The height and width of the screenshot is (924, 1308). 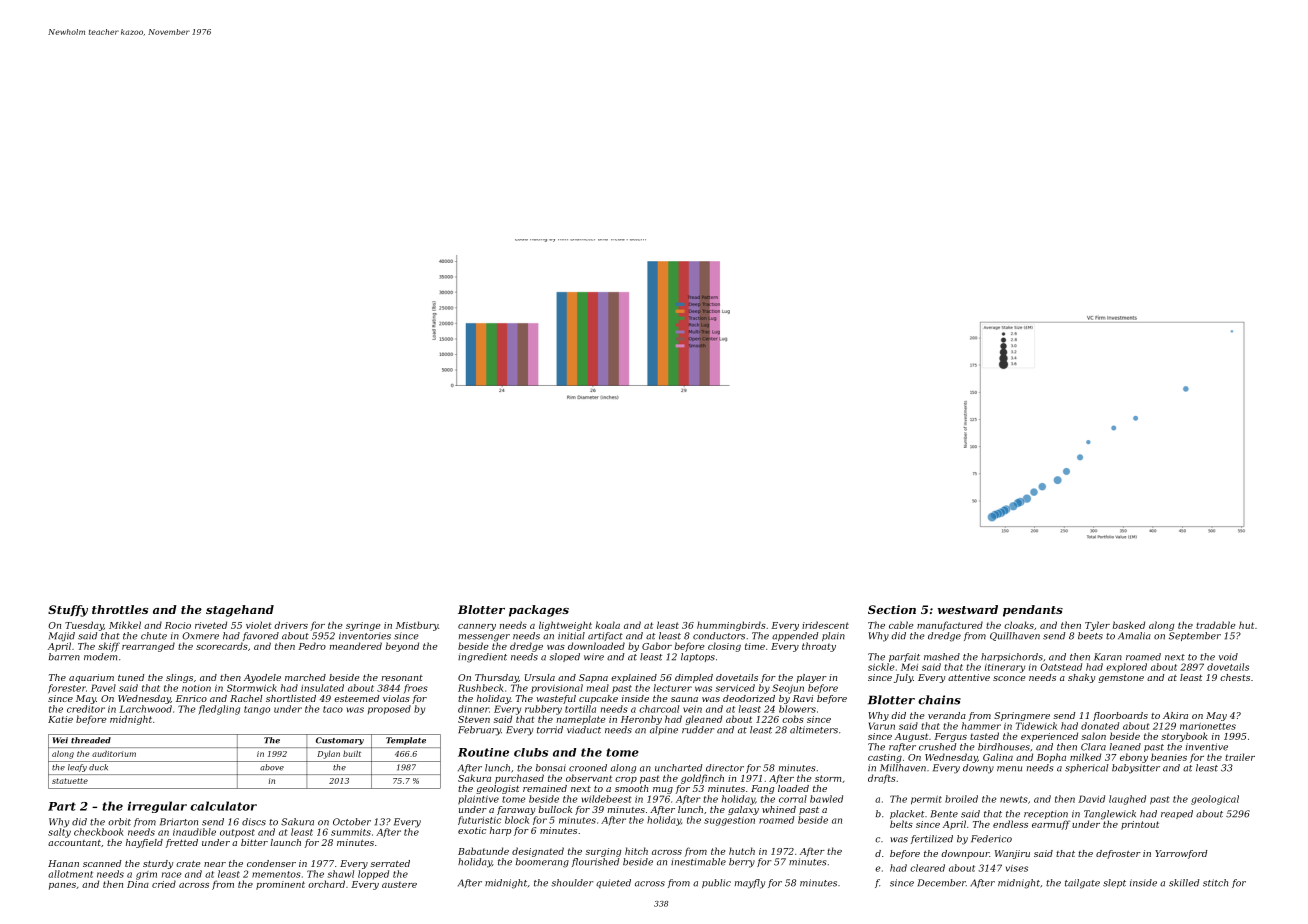 What do you see at coordinates (280, 885) in the screenshot?
I see `prominent` at bounding box center [280, 885].
